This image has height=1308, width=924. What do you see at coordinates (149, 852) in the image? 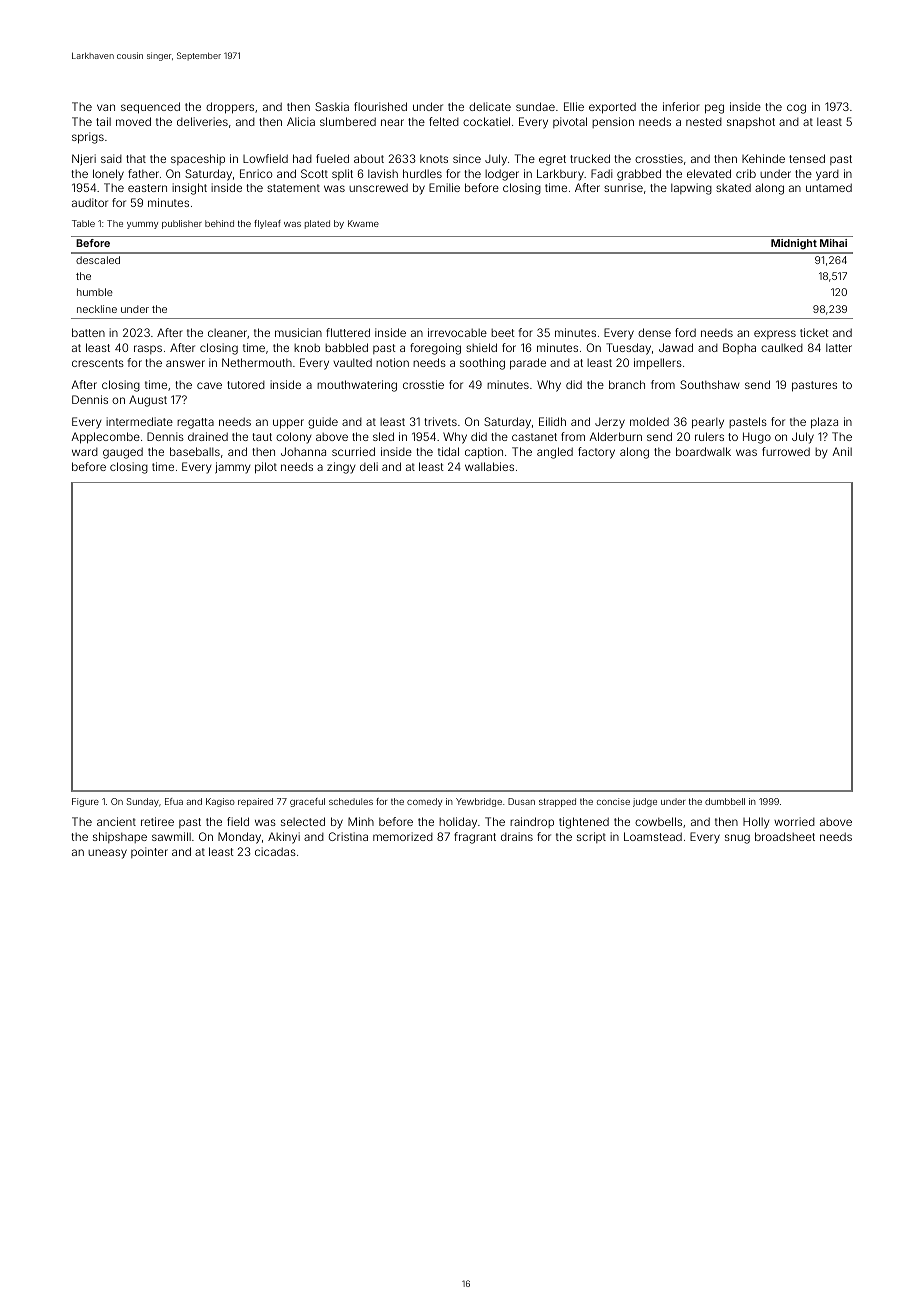
I see `pointer` at bounding box center [149, 852].
